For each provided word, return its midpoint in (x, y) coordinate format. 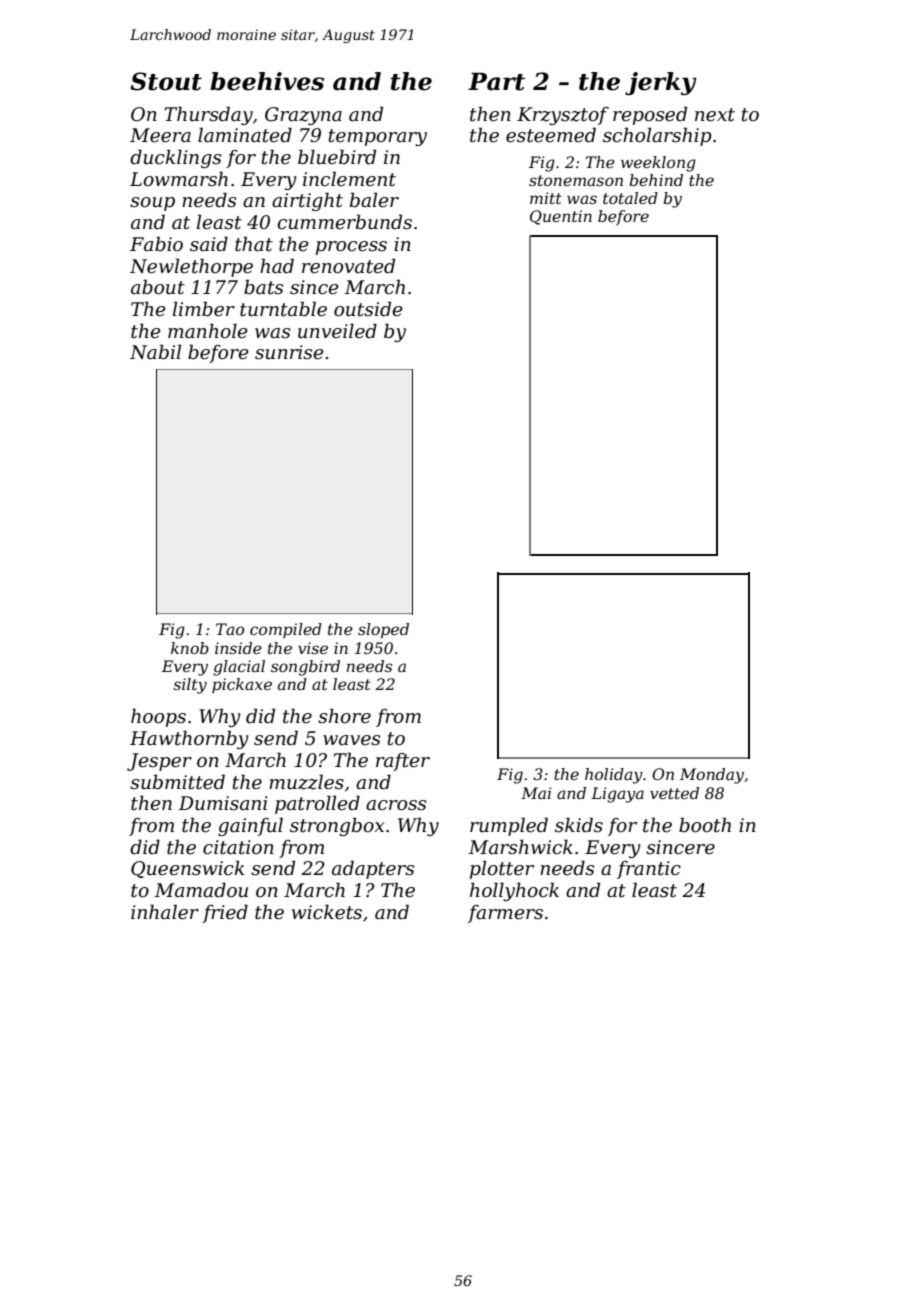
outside (368, 309)
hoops (158, 717)
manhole (208, 331)
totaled (630, 198)
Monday (712, 776)
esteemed (551, 135)
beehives (267, 81)
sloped (383, 631)
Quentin (561, 217)
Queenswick (187, 869)
